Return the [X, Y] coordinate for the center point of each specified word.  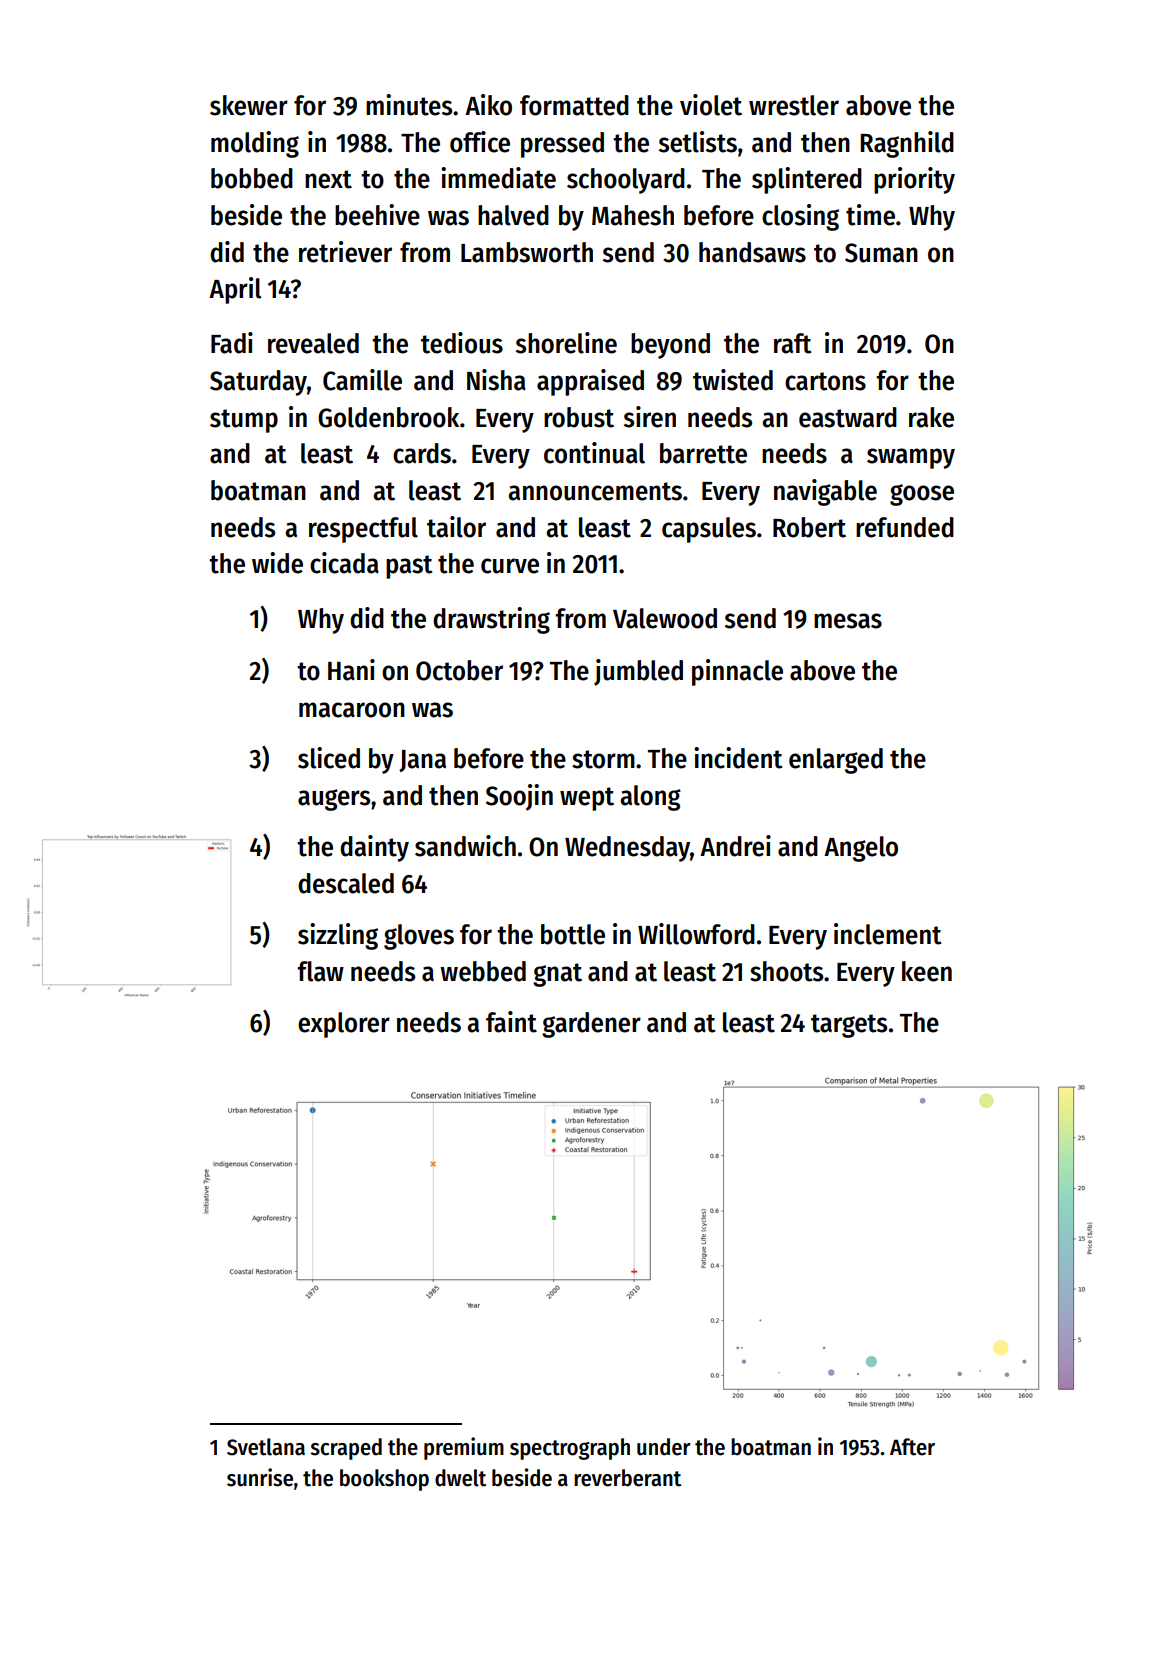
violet [711, 105]
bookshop [384, 1480]
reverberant [627, 1478]
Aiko [488, 105]
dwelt [460, 1478]
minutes [409, 105]
